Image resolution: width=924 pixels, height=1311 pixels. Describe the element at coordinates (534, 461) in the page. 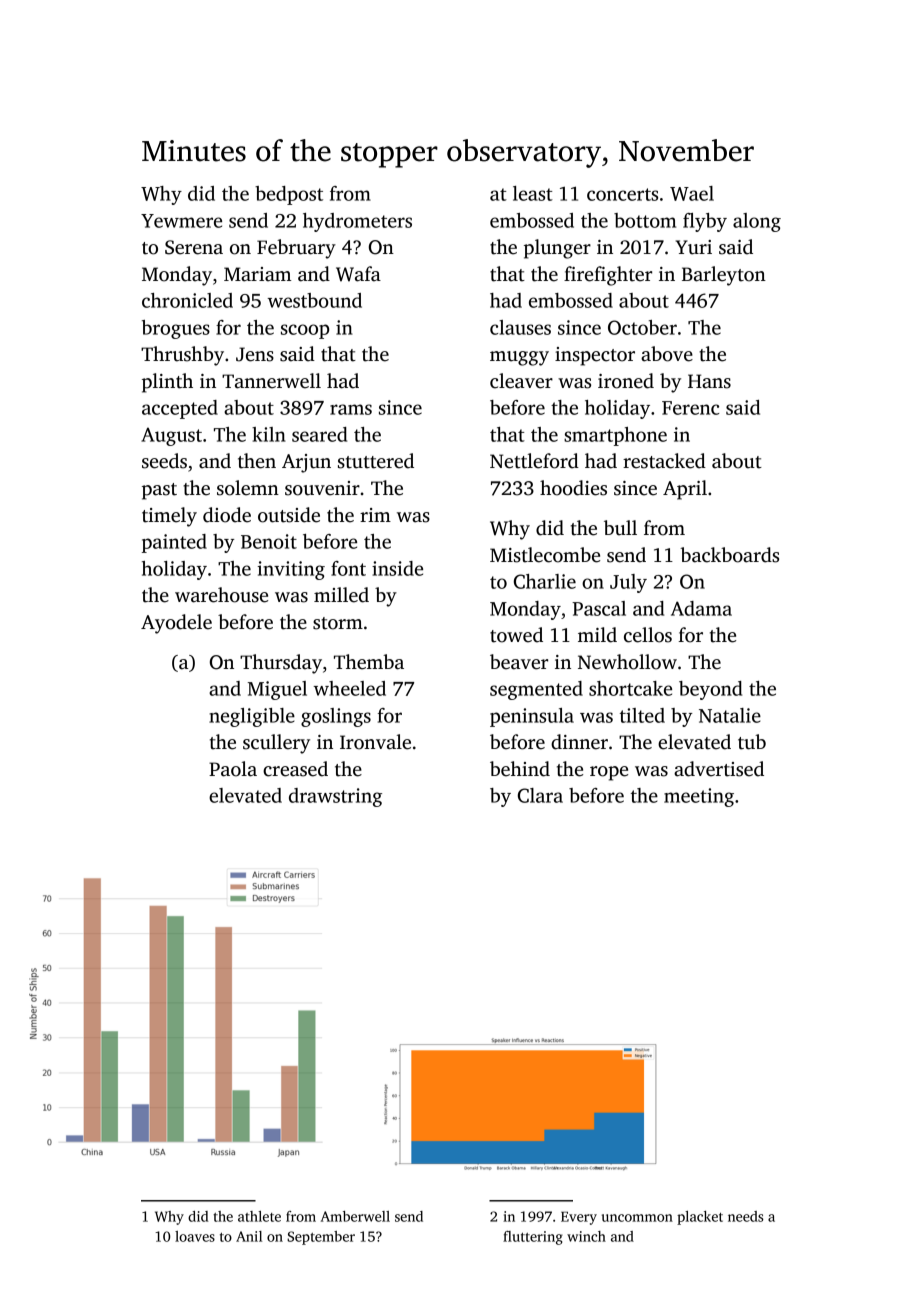

I see `Nettleford` at that location.
